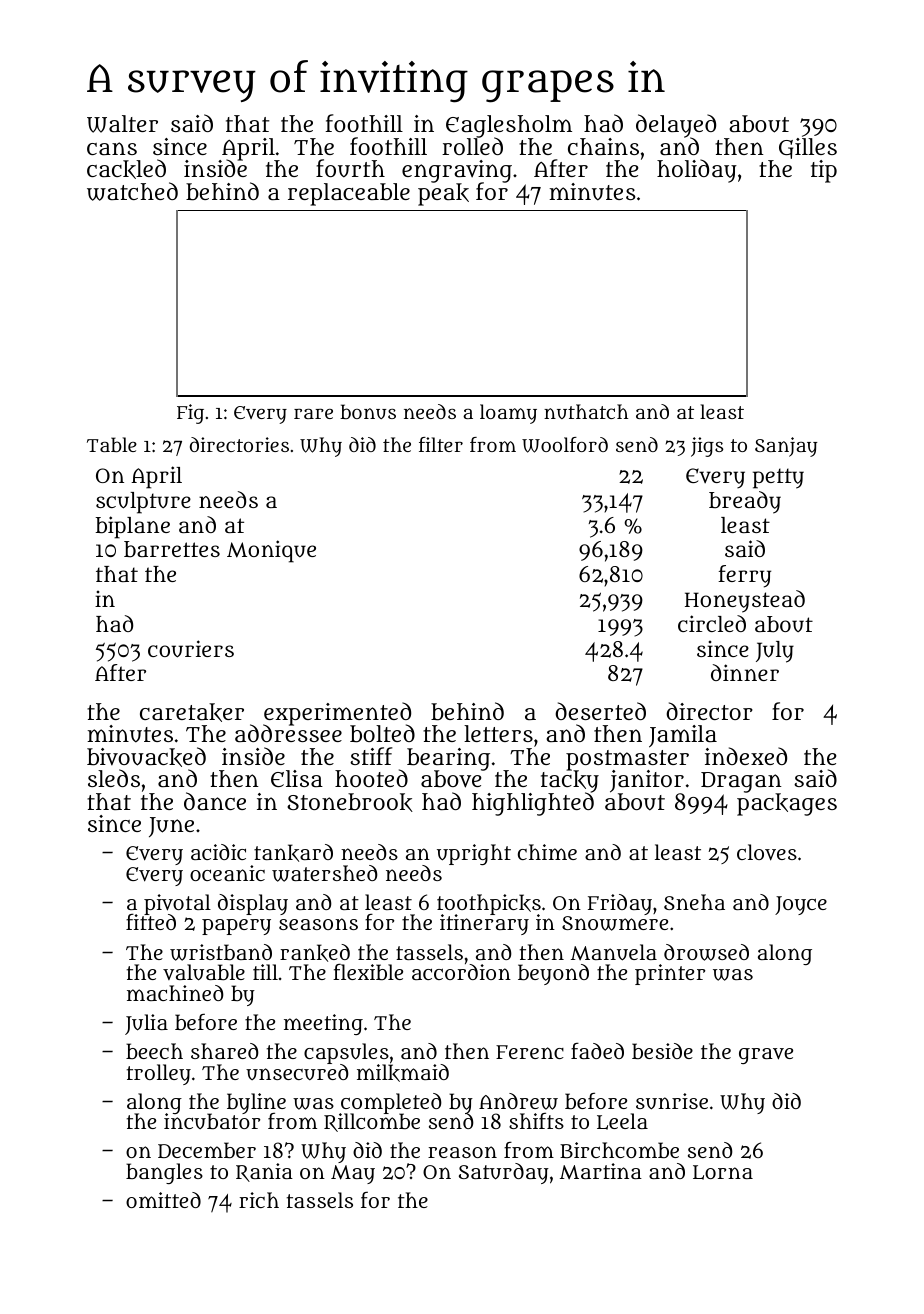  I want to click on rare, so click(313, 413).
